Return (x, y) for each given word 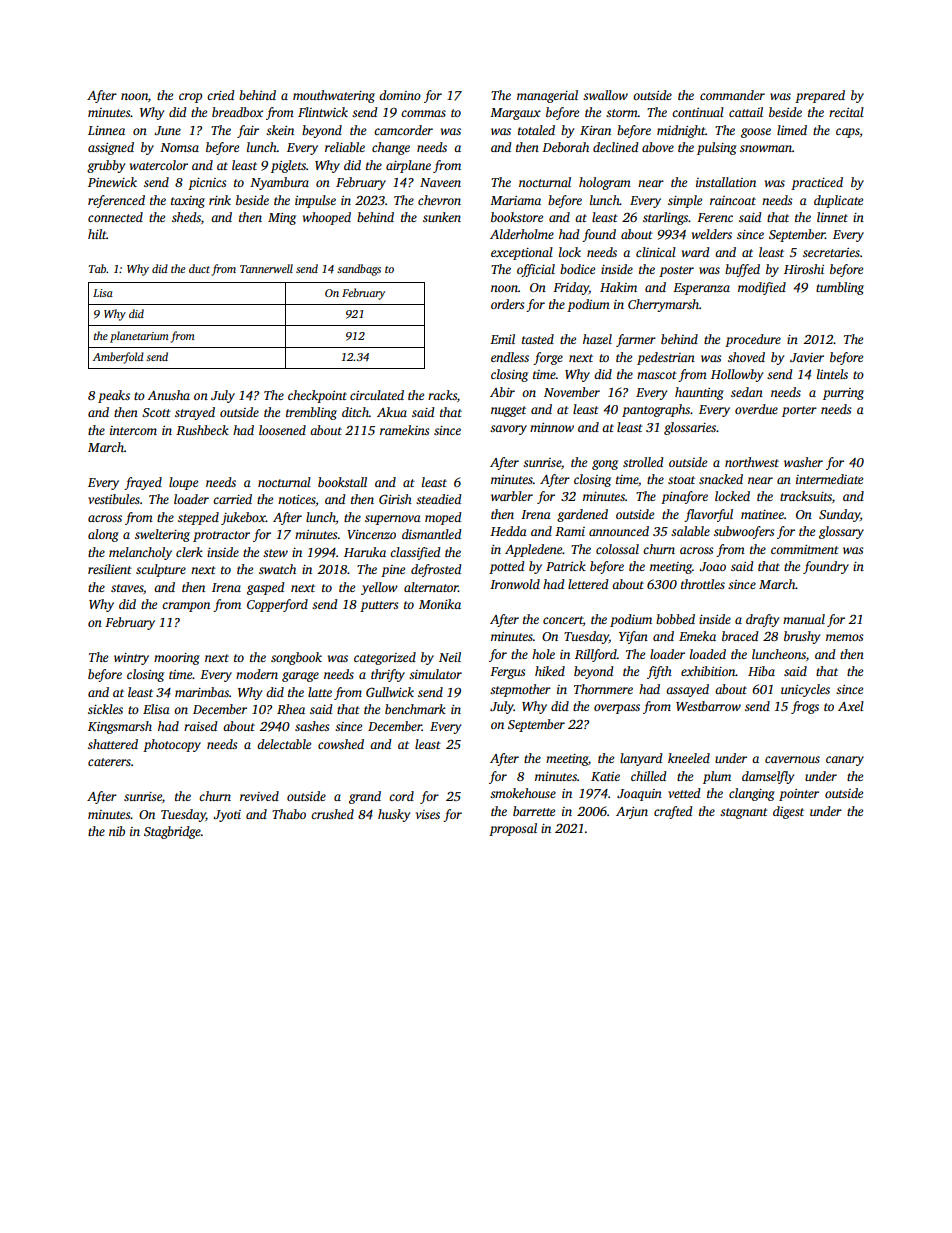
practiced (817, 183)
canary (845, 761)
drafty (762, 620)
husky (394, 815)
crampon (186, 607)
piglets (288, 166)
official (536, 270)
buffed (742, 270)
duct (199, 268)
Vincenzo (371, 534)
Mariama (515, 200)
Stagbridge (172, 832)
